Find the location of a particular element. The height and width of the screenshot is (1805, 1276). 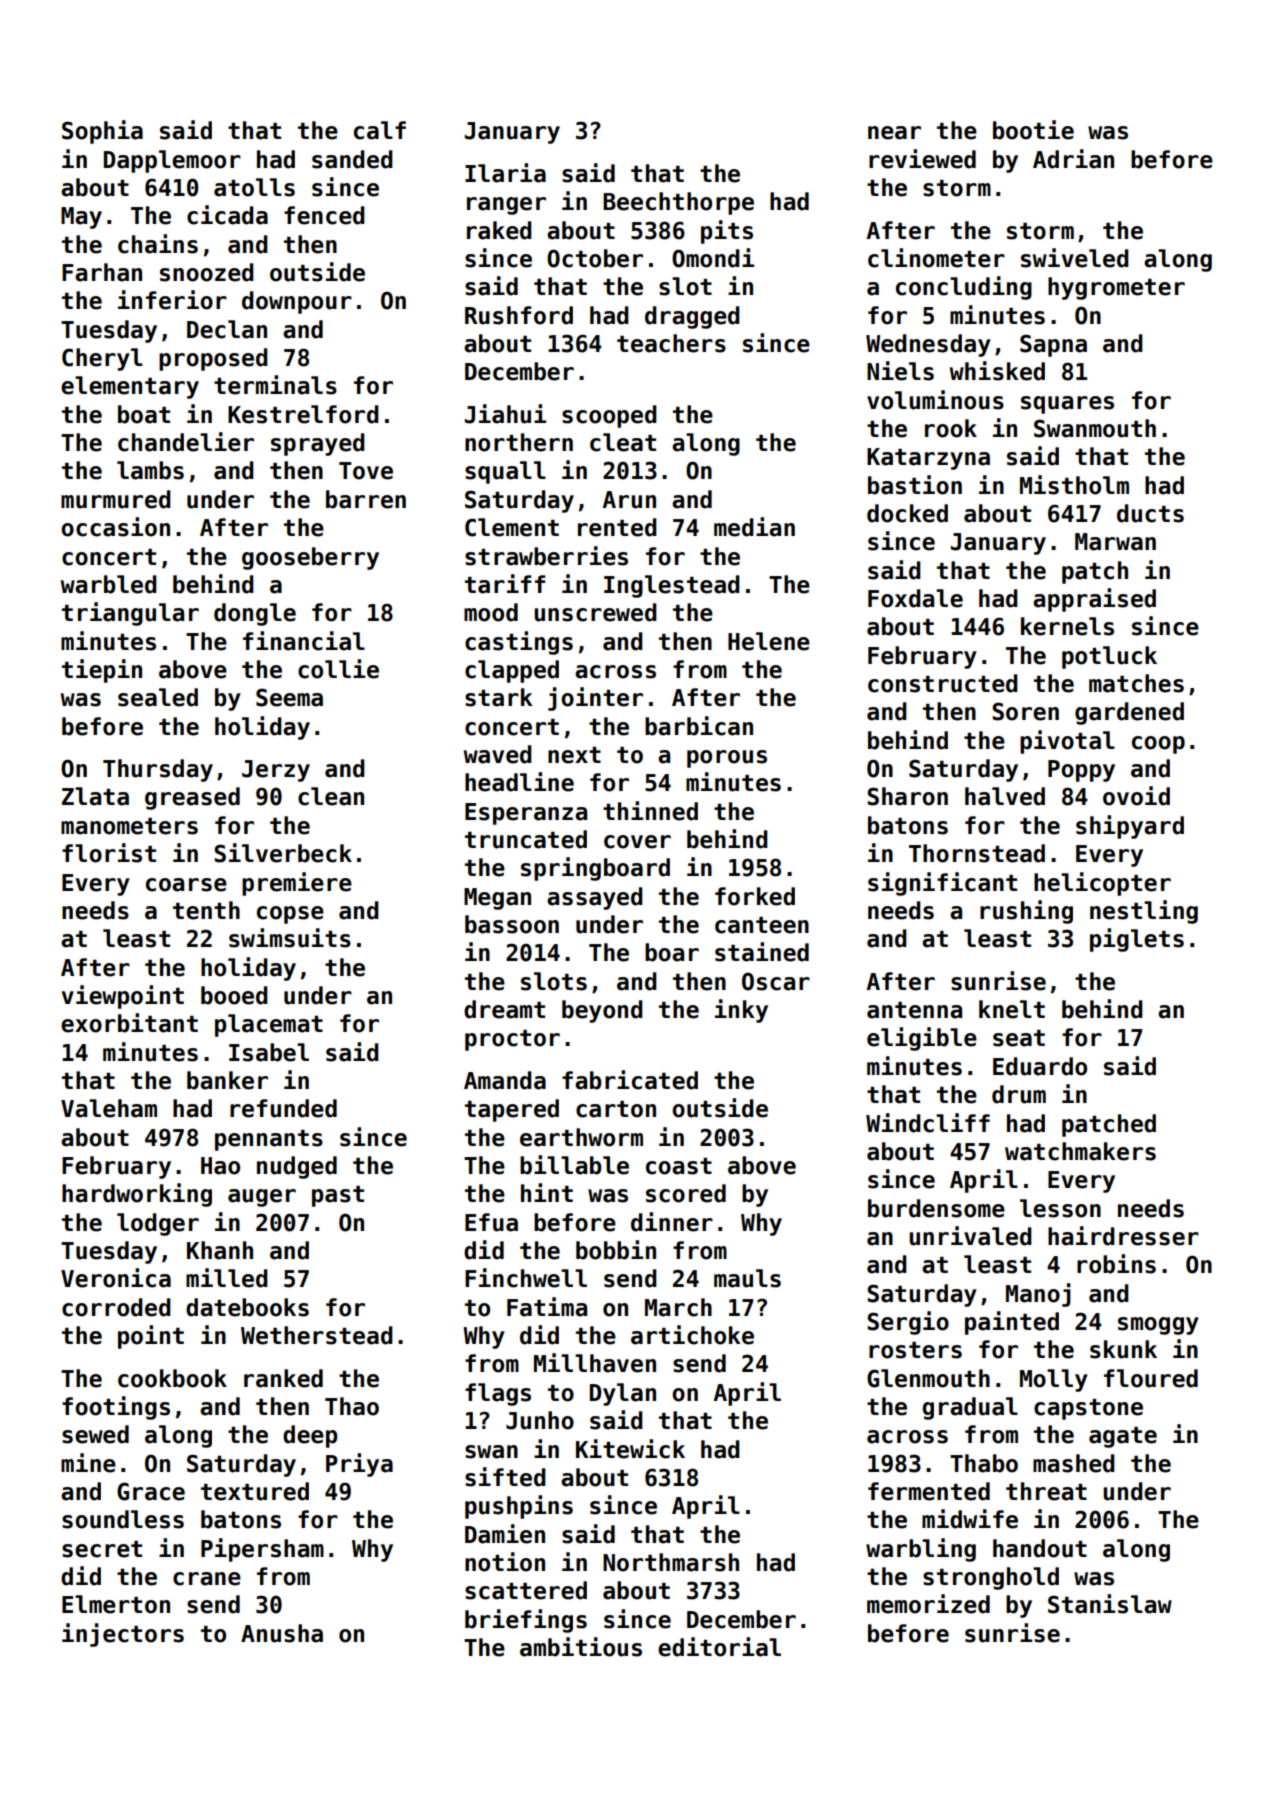

Jiahui is located at coordinates (505, 414).
